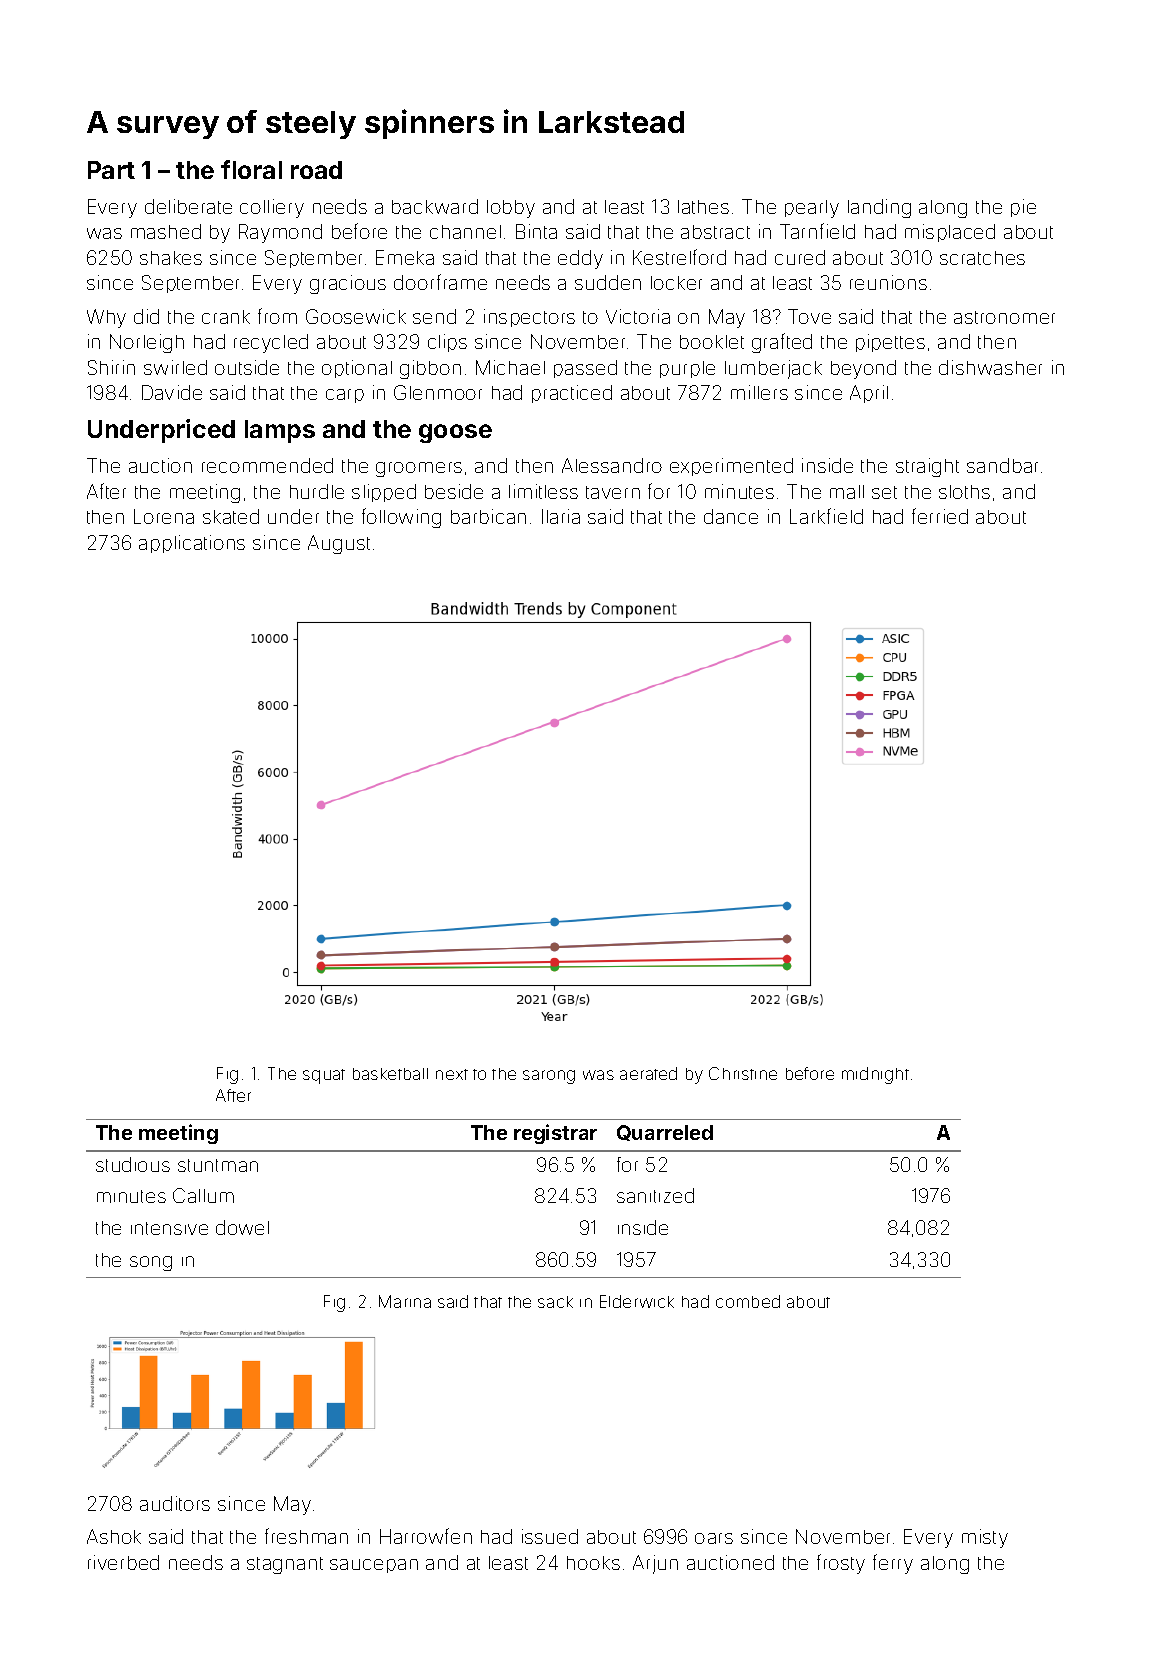 The image size is (1154, 1671). What do you see at coordinates (826, 516) in the screenshot?
I see `Larkfield` at bounding box center [826, 516].
